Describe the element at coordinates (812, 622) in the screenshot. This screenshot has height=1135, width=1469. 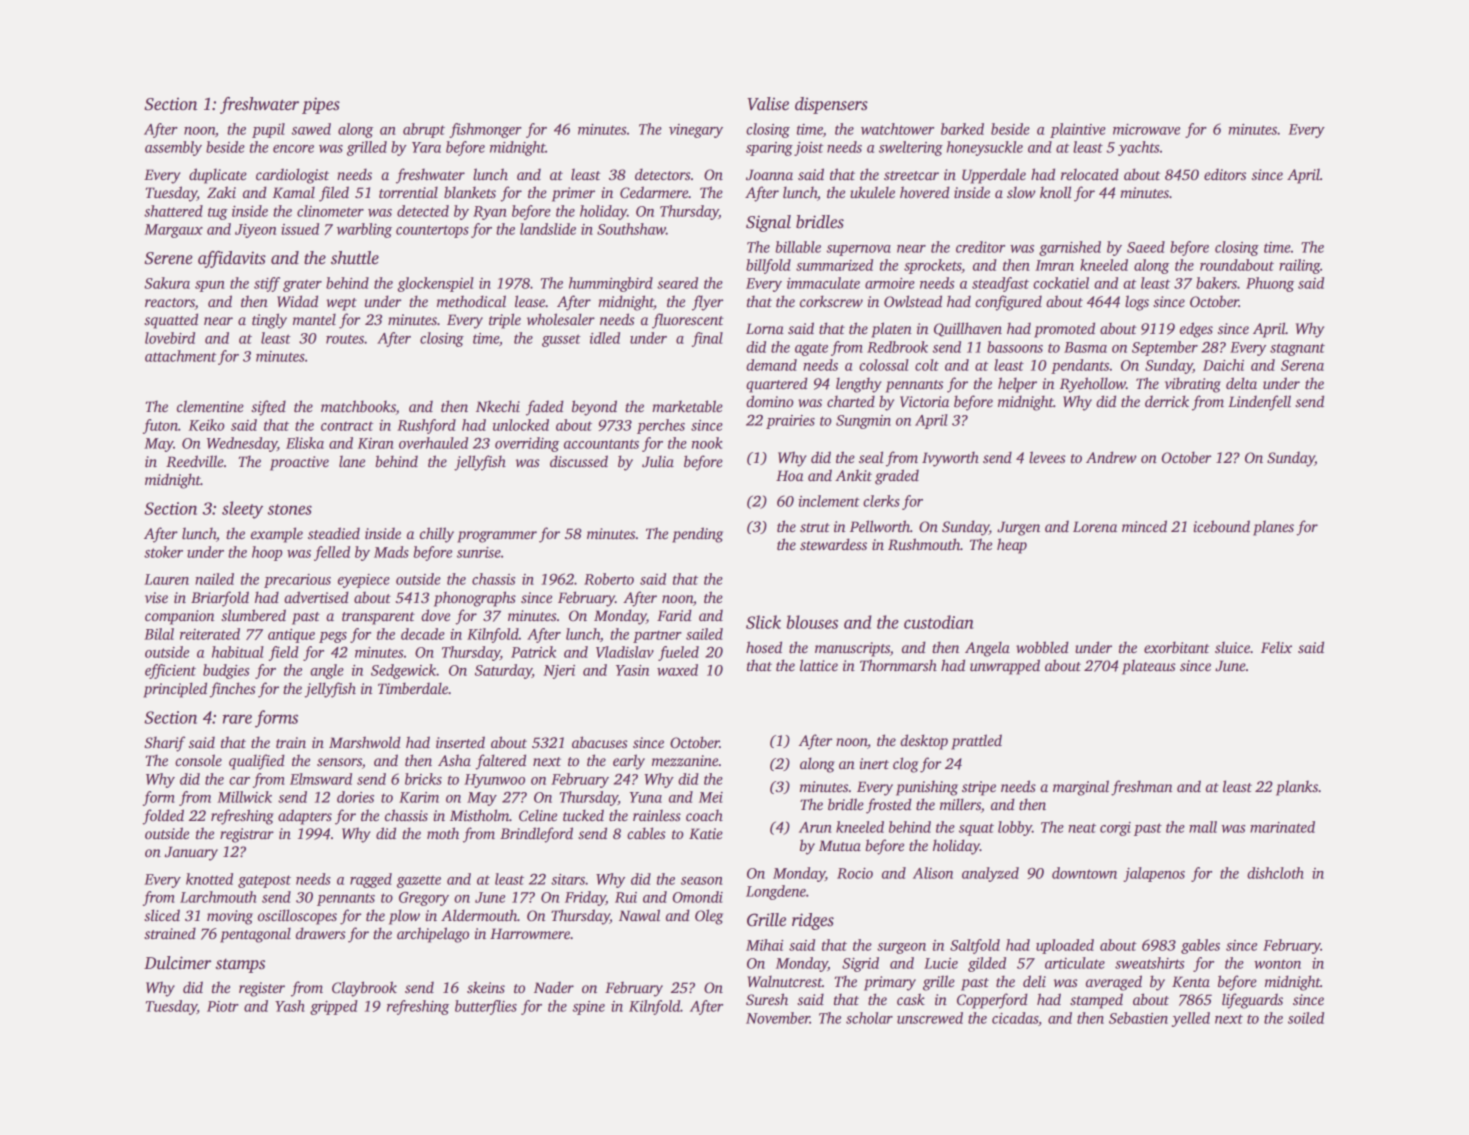
I see `blouses` at that location.
